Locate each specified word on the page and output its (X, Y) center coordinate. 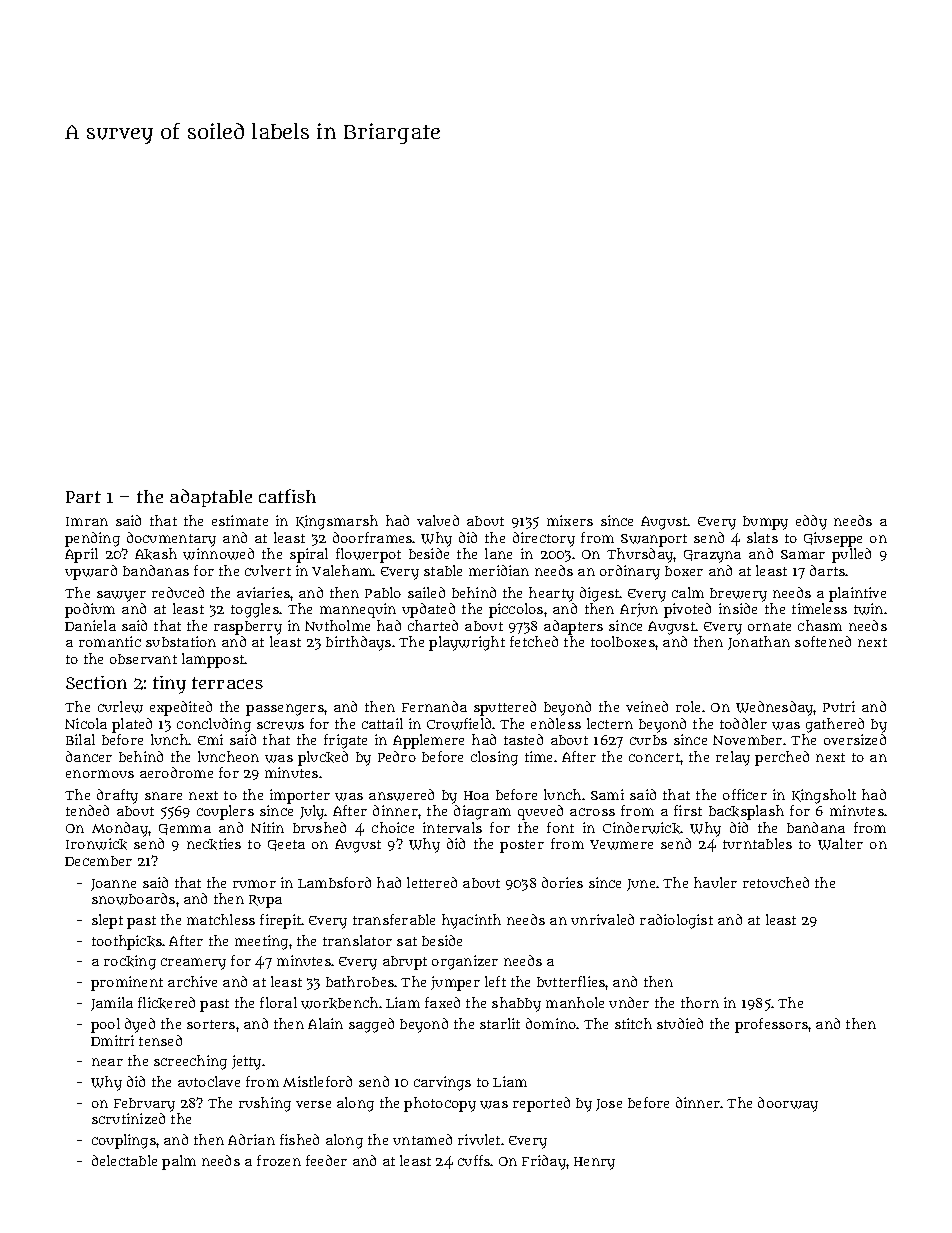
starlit (500, 1023)
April (81, 555)
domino (551, 1023)
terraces (227, 683)
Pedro (397, 756)
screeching (190, 1062)
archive (192, 981)
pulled (851, 555)
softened (823, 641)
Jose (609, 1105)
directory (544, 539)
